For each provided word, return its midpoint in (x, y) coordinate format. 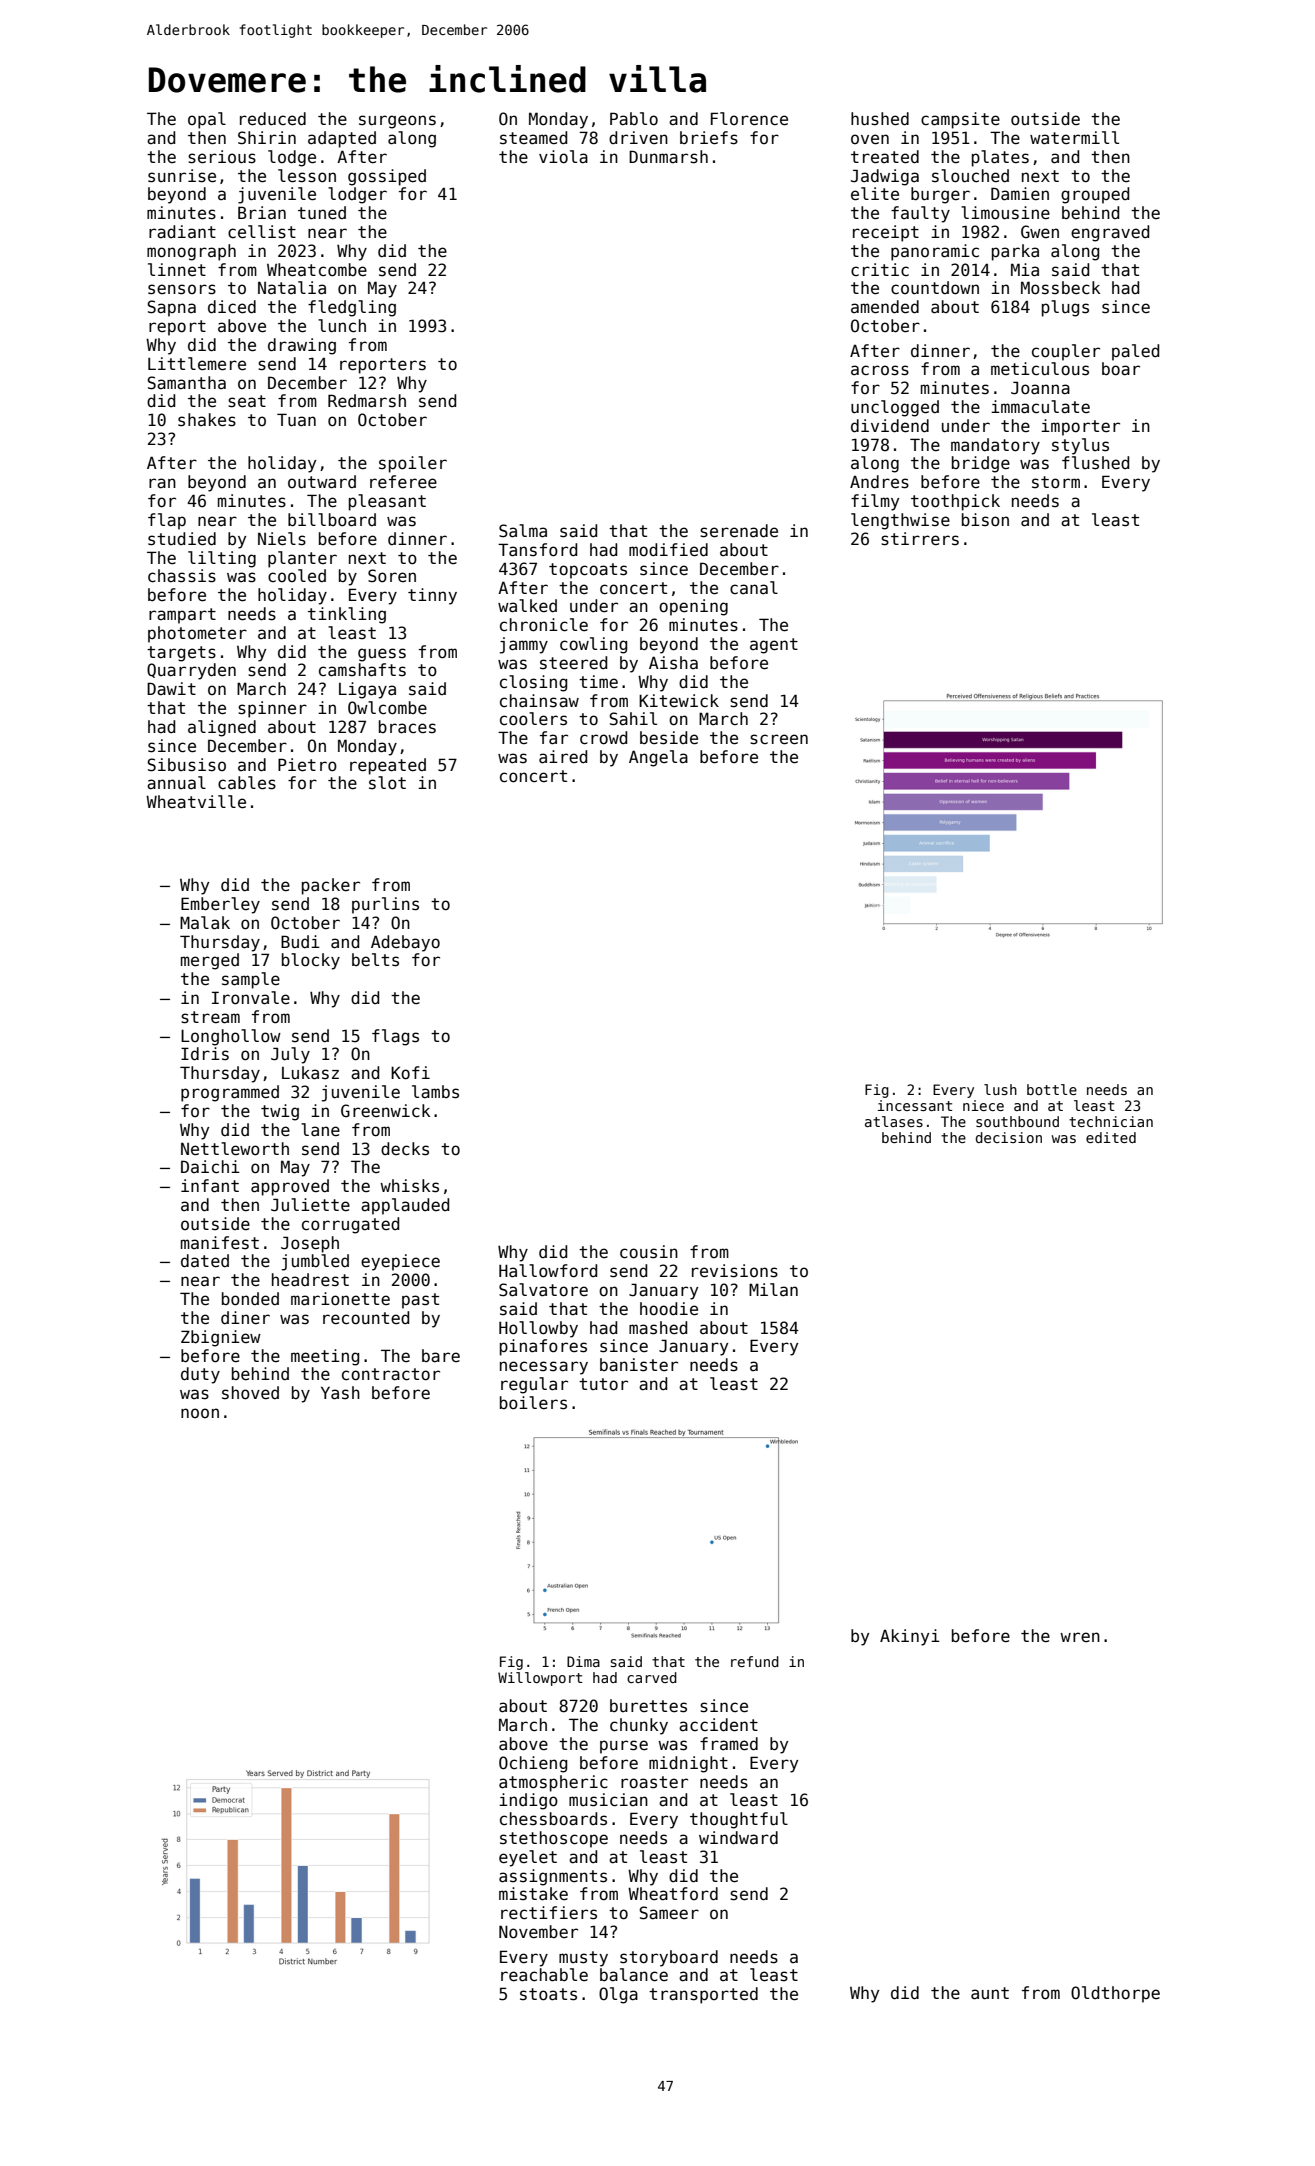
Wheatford (673, 1894)
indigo (528, 1801)
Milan (773, 1289)
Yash (340, 1393)
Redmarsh (367, 401)
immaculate (1040, 407)
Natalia (292, 288)
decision (1009, 1137)
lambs (435, 1092)
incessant (915, 1105)
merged (210, 961)
